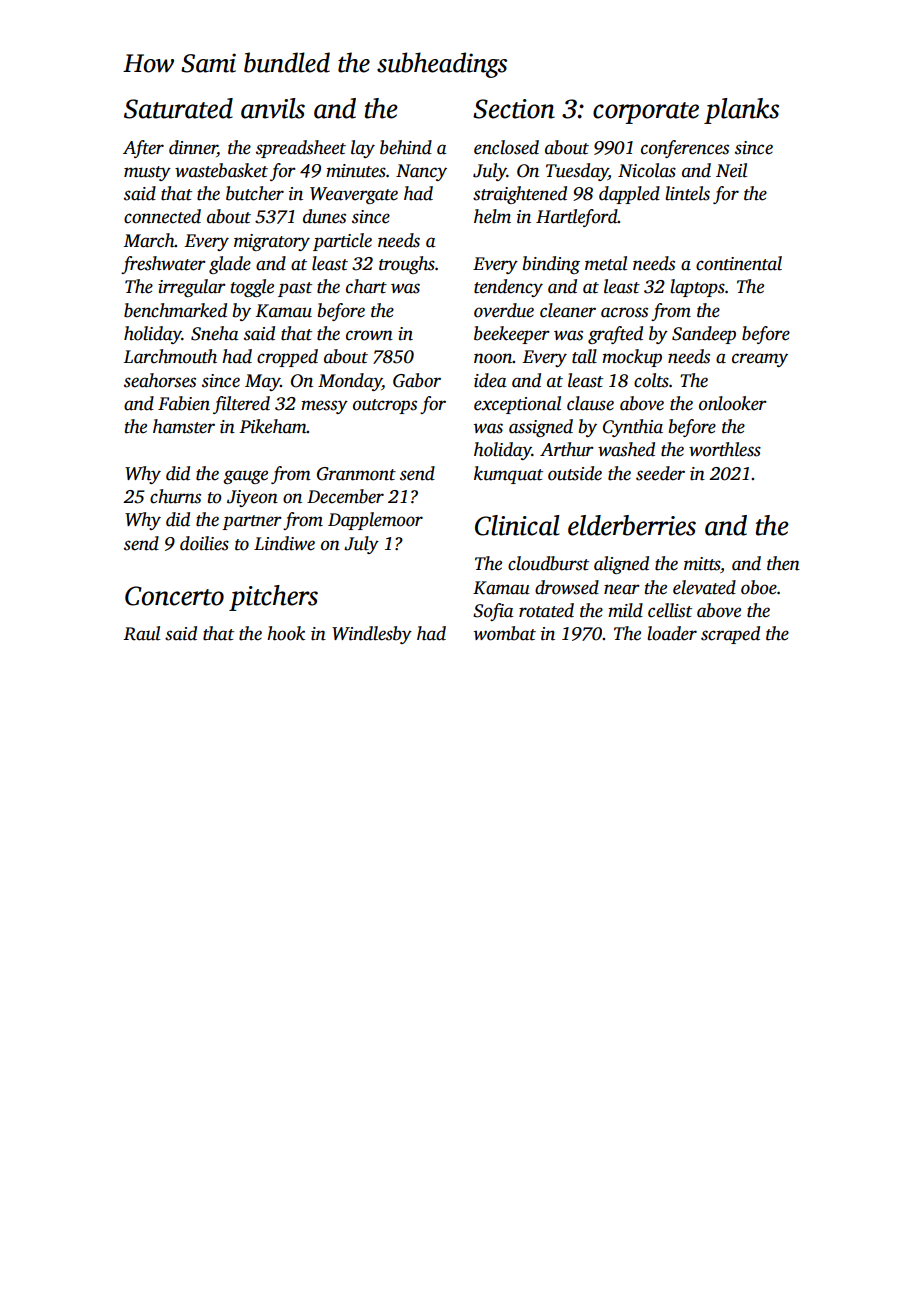 Image resolution: width=924 pixels, height=1308 pixels. What do you see at coordinates (647, 170) in the screenshot?
I see `Nicolas` at bounding box center [647, 170].
